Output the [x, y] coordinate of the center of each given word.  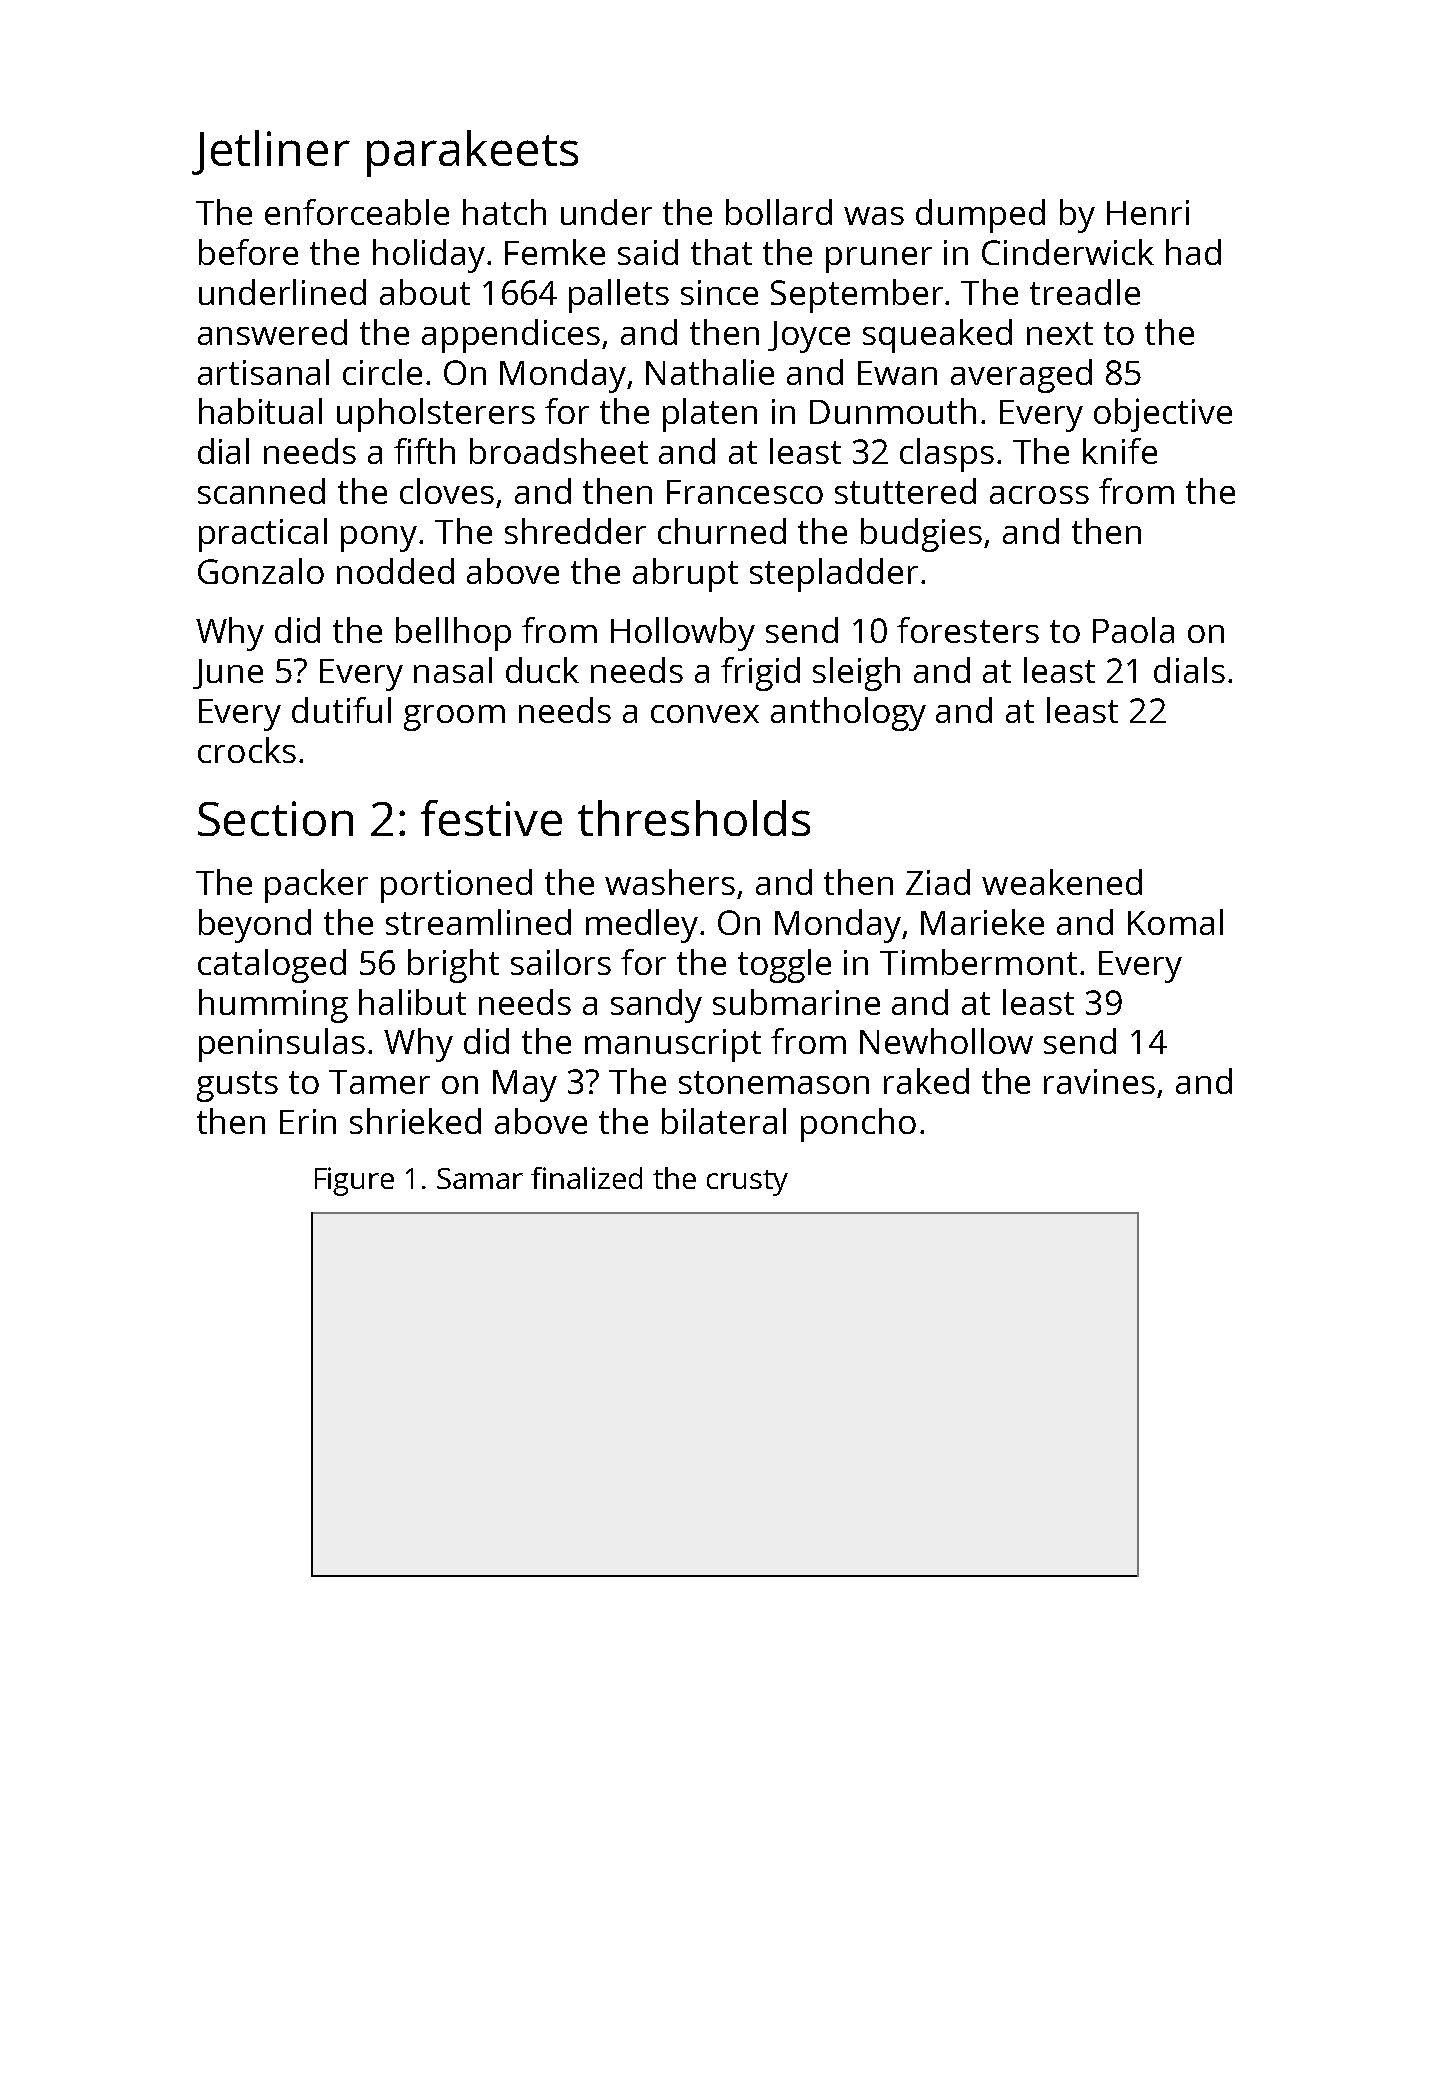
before [248, 252]
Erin [308, 1121]
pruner [879, 260]
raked [926, 1081]
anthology [848, 714]
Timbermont [978, 962]
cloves [447, 491]
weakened [1062, 882]
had [1193, 252]
